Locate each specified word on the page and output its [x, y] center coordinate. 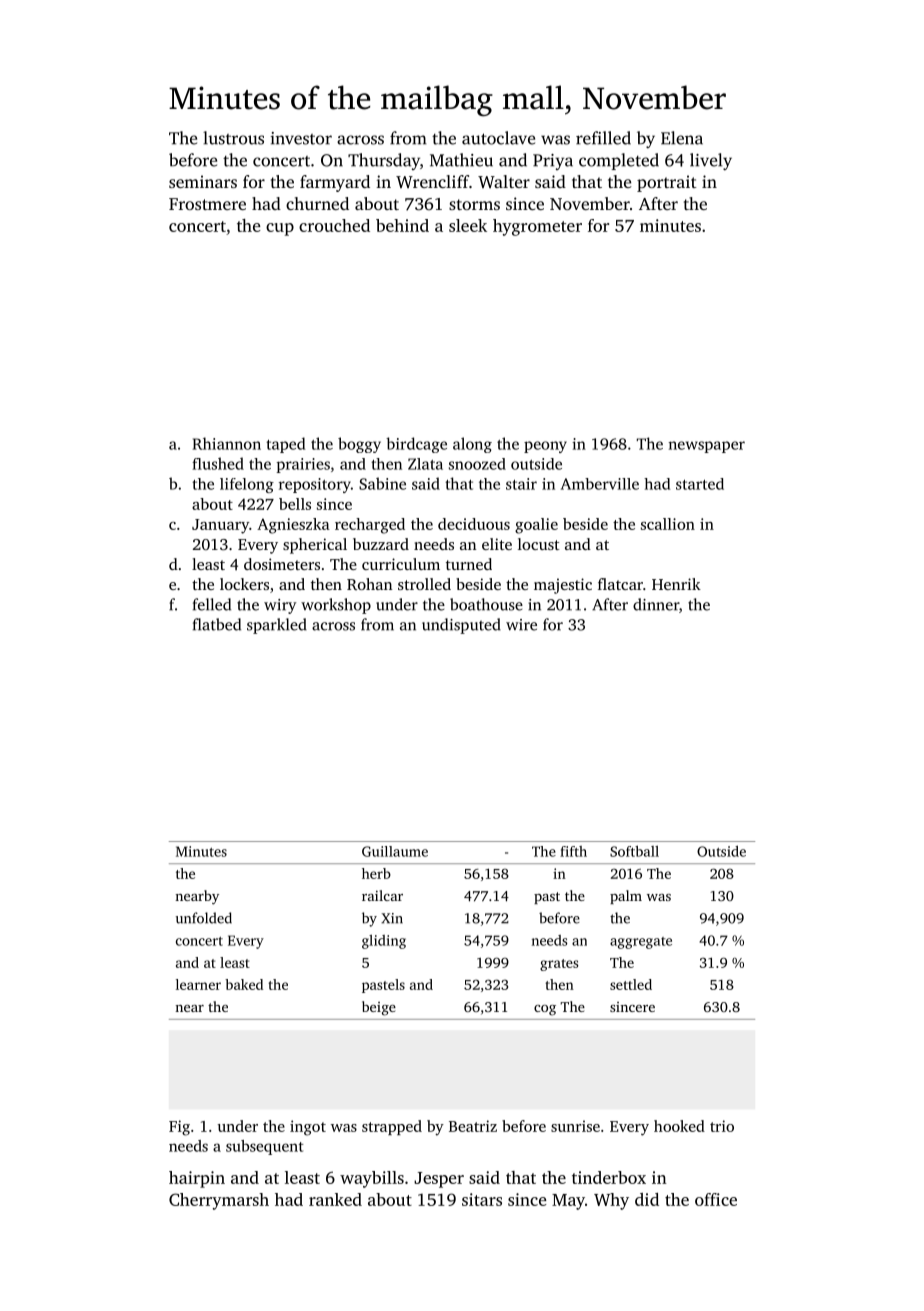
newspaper [706, 447]
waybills [372, 1179]
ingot [308, 1128]
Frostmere [207, 204]
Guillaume [395, 851]
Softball [634, 851]
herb [376, 873]
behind [402, 225]
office [716, 1199]
